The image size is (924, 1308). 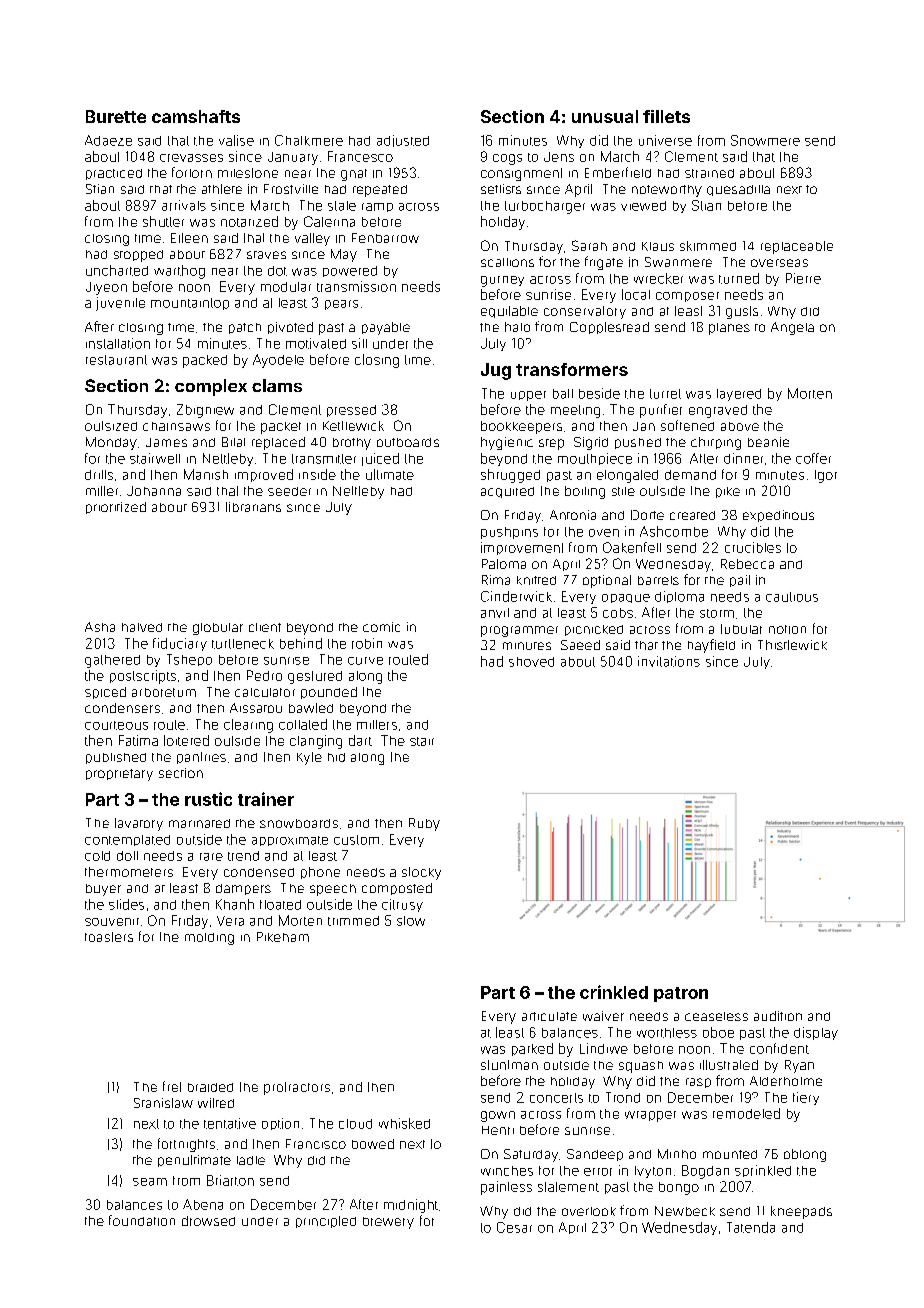 What do you see at coordinates (605, 116) in the screenshot?
I see `unusual` at bounding box center [605, 116].
